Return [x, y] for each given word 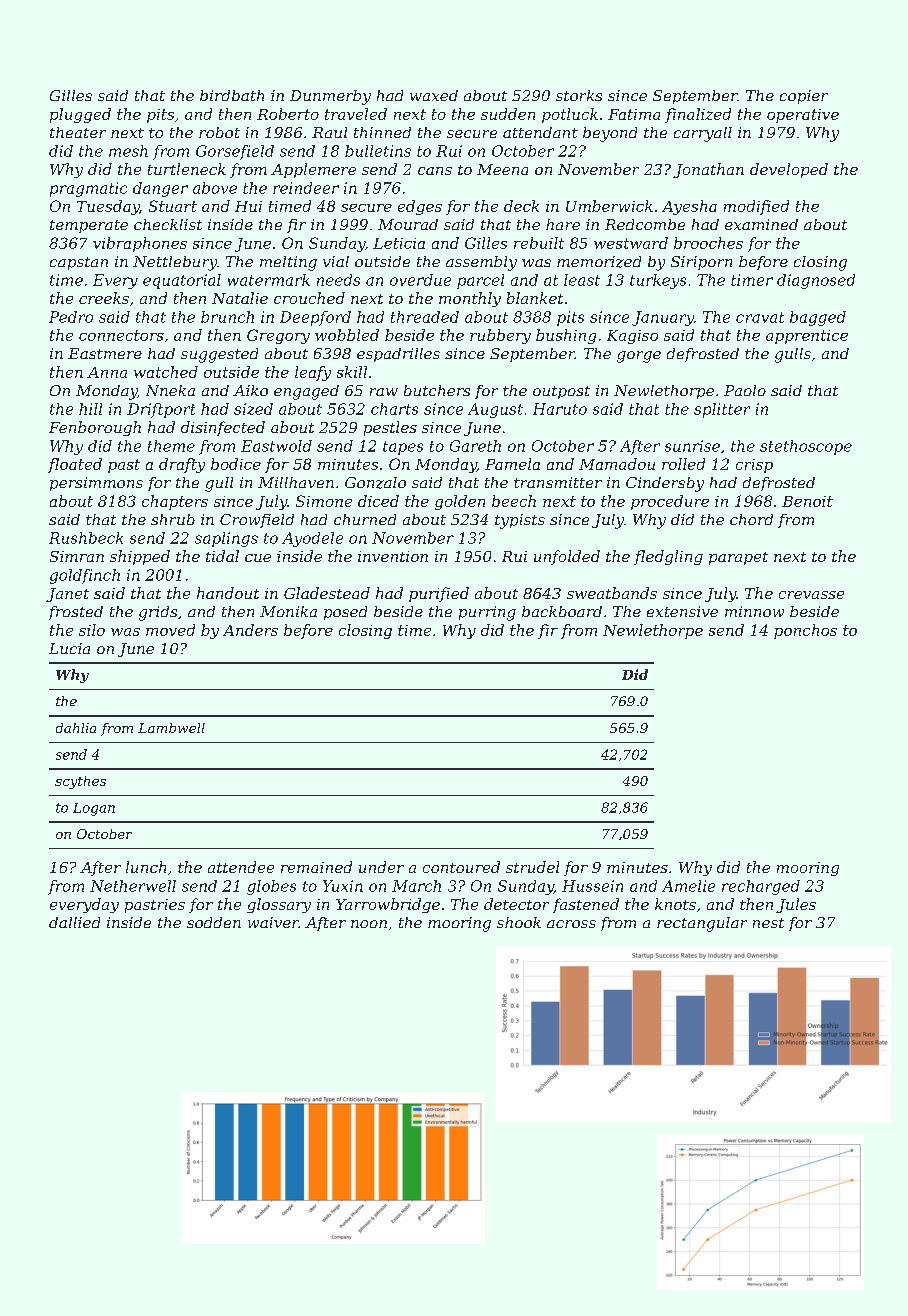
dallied [74, 922]
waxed [434, 95]
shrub [173, 519]
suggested [219, 355]
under [381, 867]
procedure [670, 502]
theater [78, 132]
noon [369, 924]
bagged [818, 318]
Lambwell [171, 728]
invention [393, 556]
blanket [535, 298]
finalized [698, 115]
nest [768, 923]
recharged [761, 887]
